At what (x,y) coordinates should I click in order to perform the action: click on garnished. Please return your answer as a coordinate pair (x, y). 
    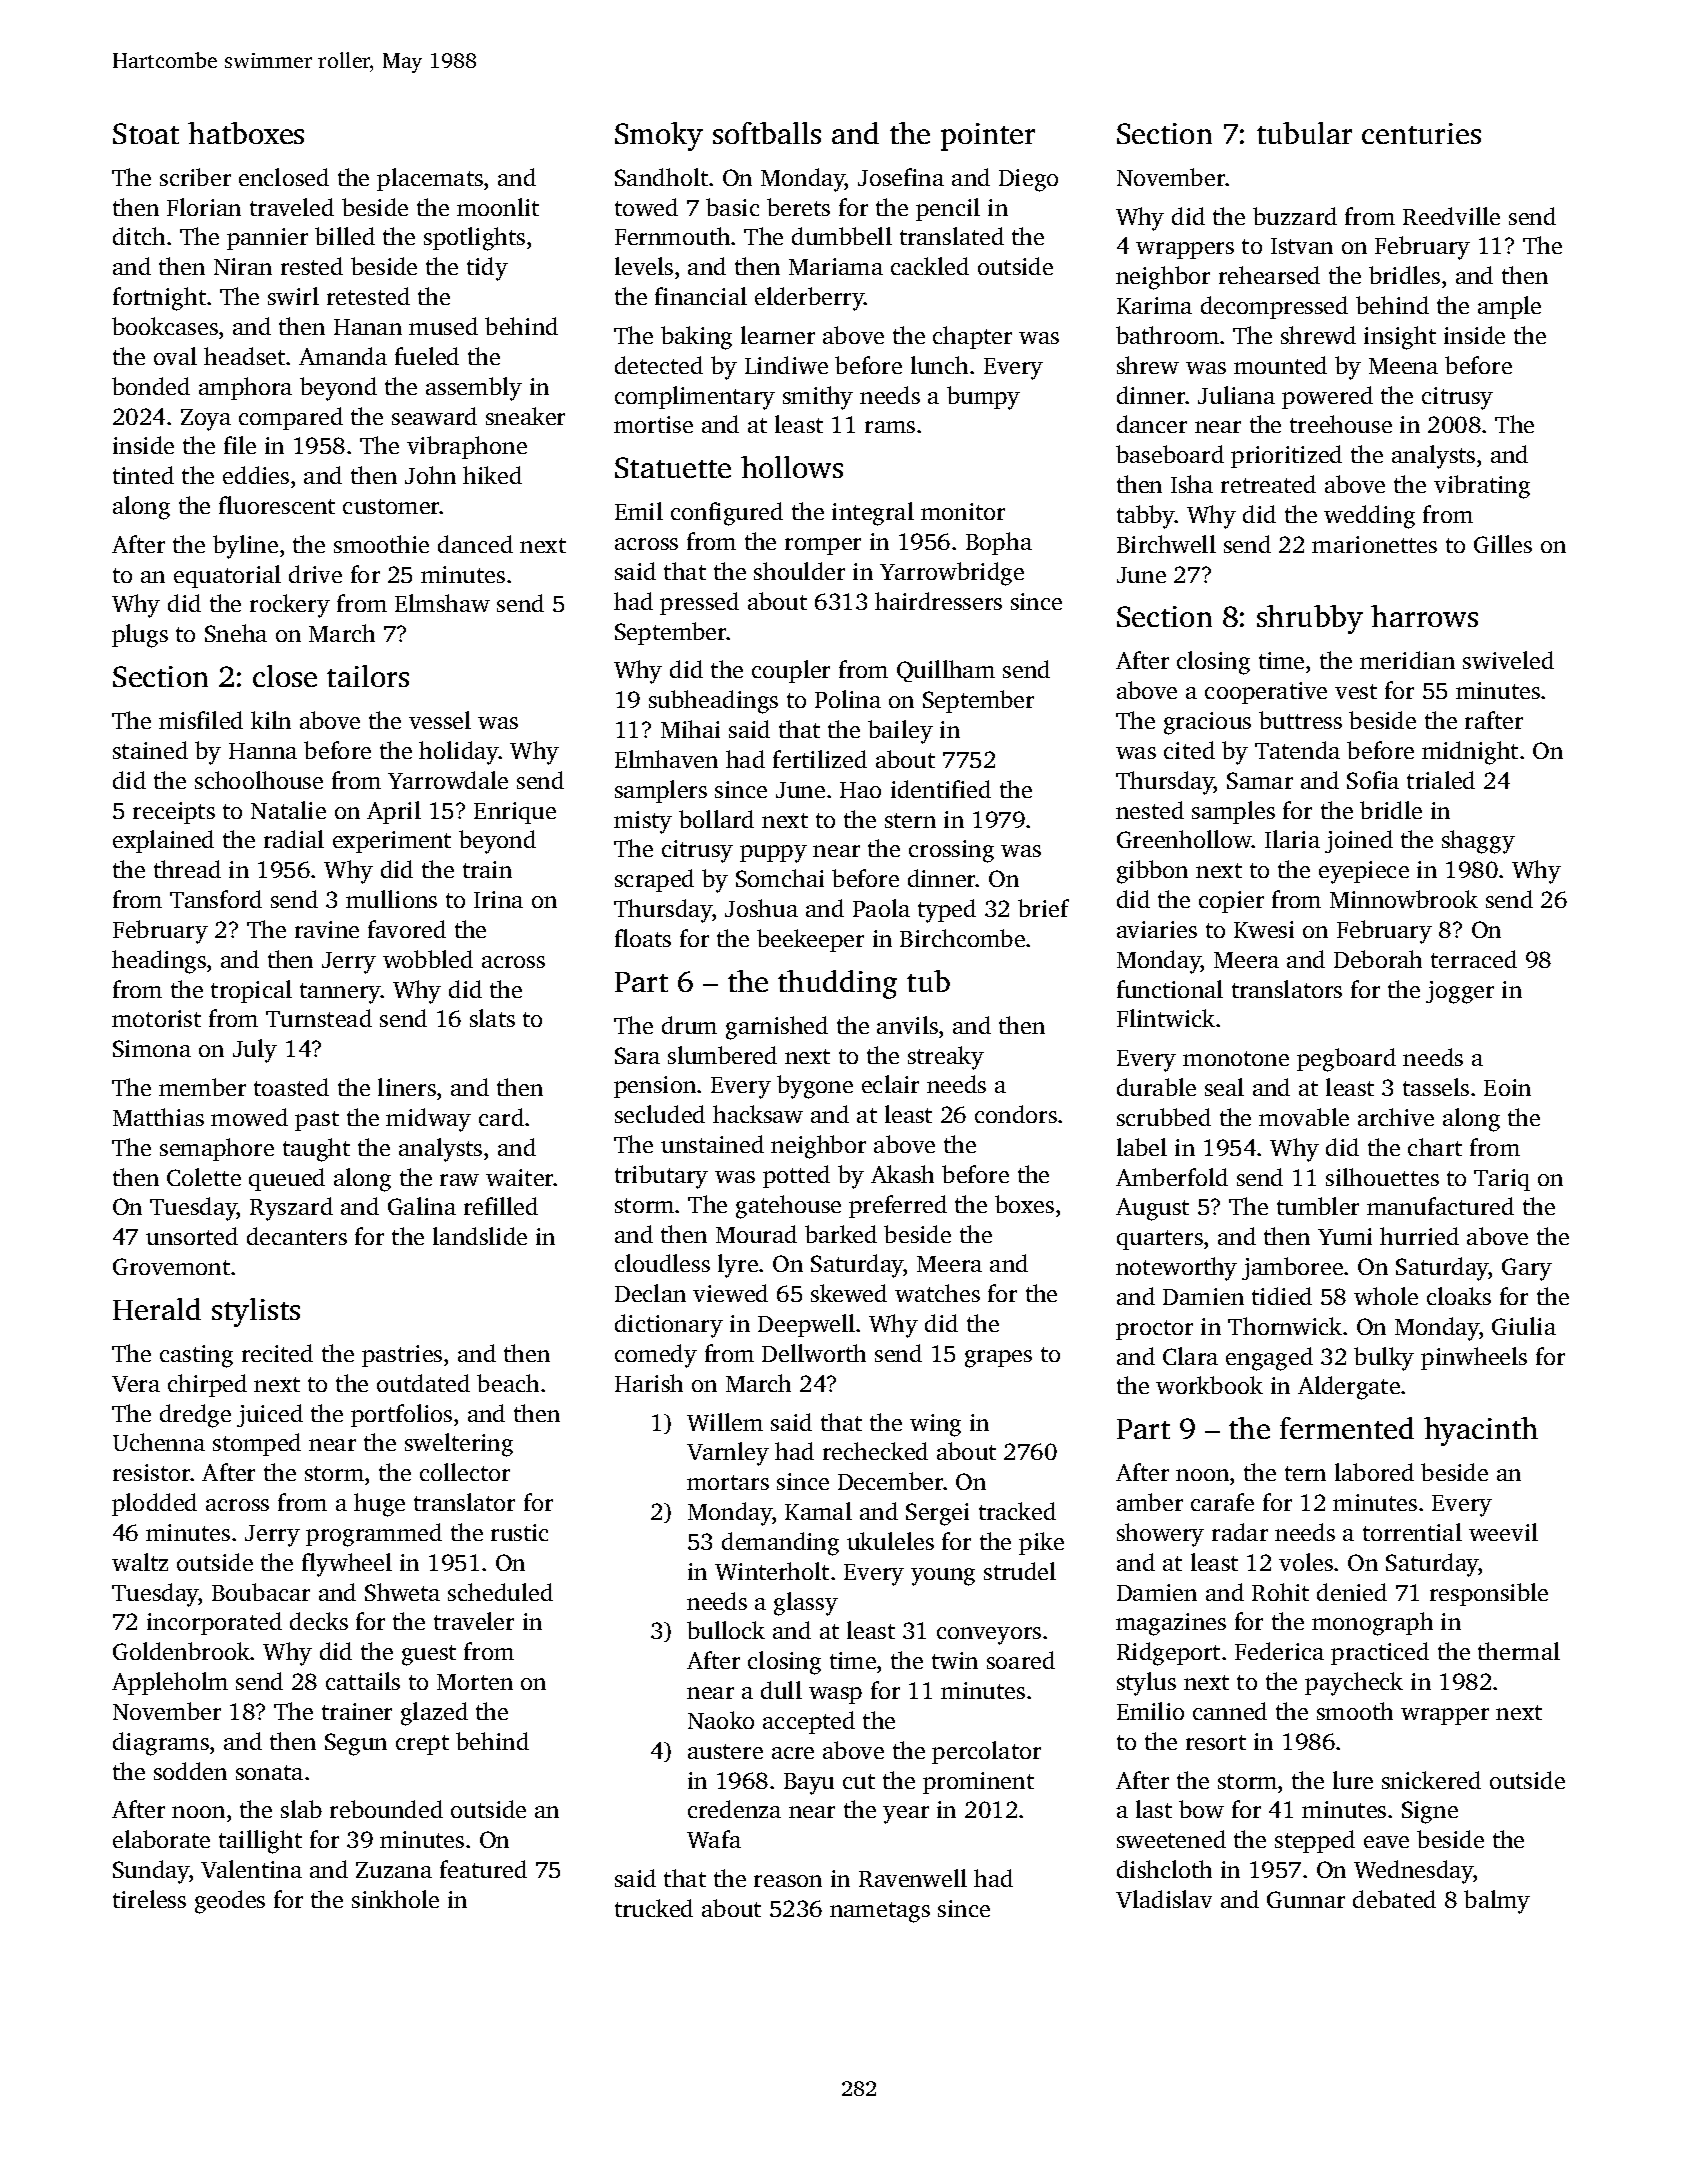
    Looking at the image, I should click on (777, 1028).
